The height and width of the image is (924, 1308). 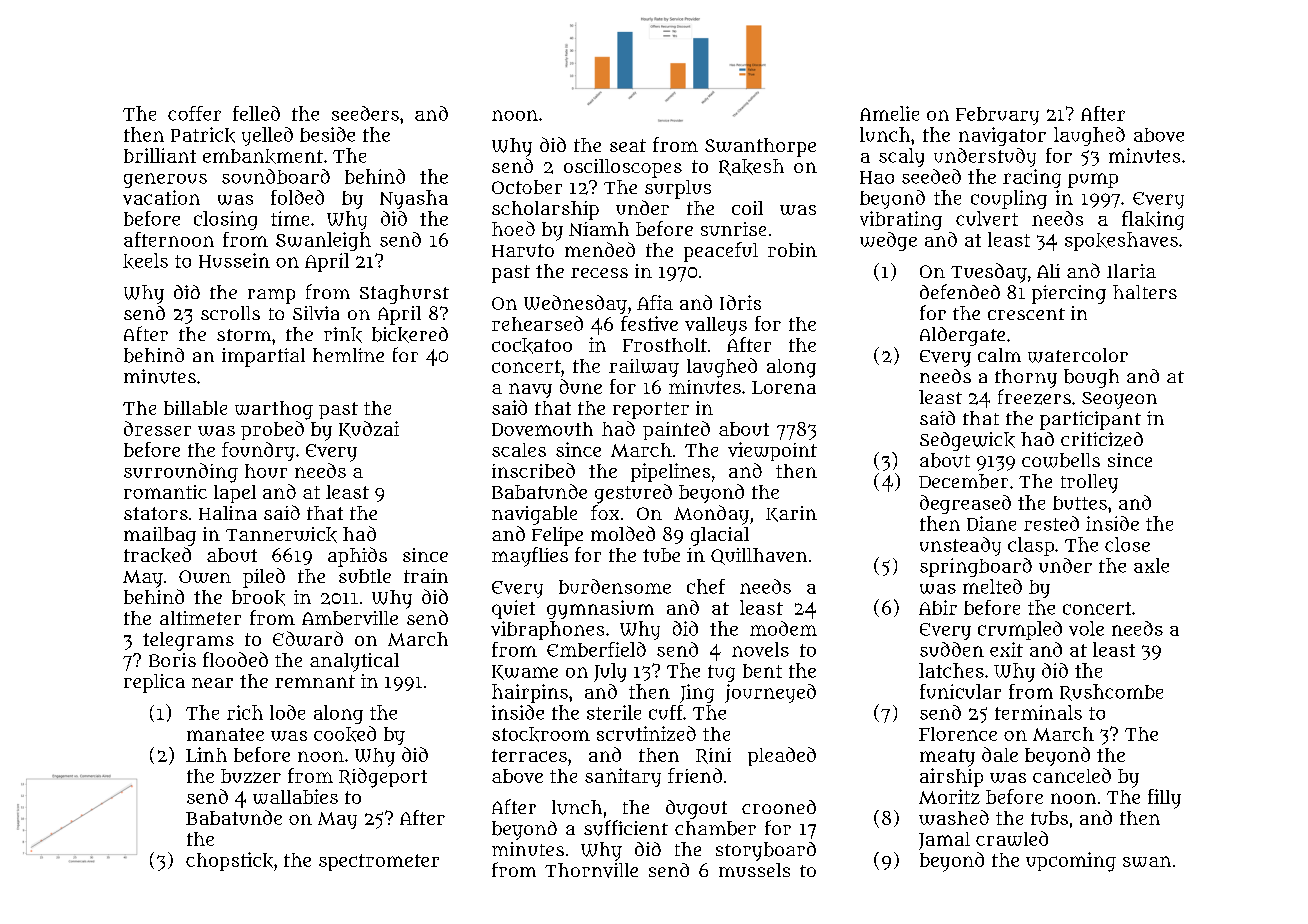 What do you see at coordinates (615, 586) in the image?
I see `burdensome` at bounding box center [615, 586].
